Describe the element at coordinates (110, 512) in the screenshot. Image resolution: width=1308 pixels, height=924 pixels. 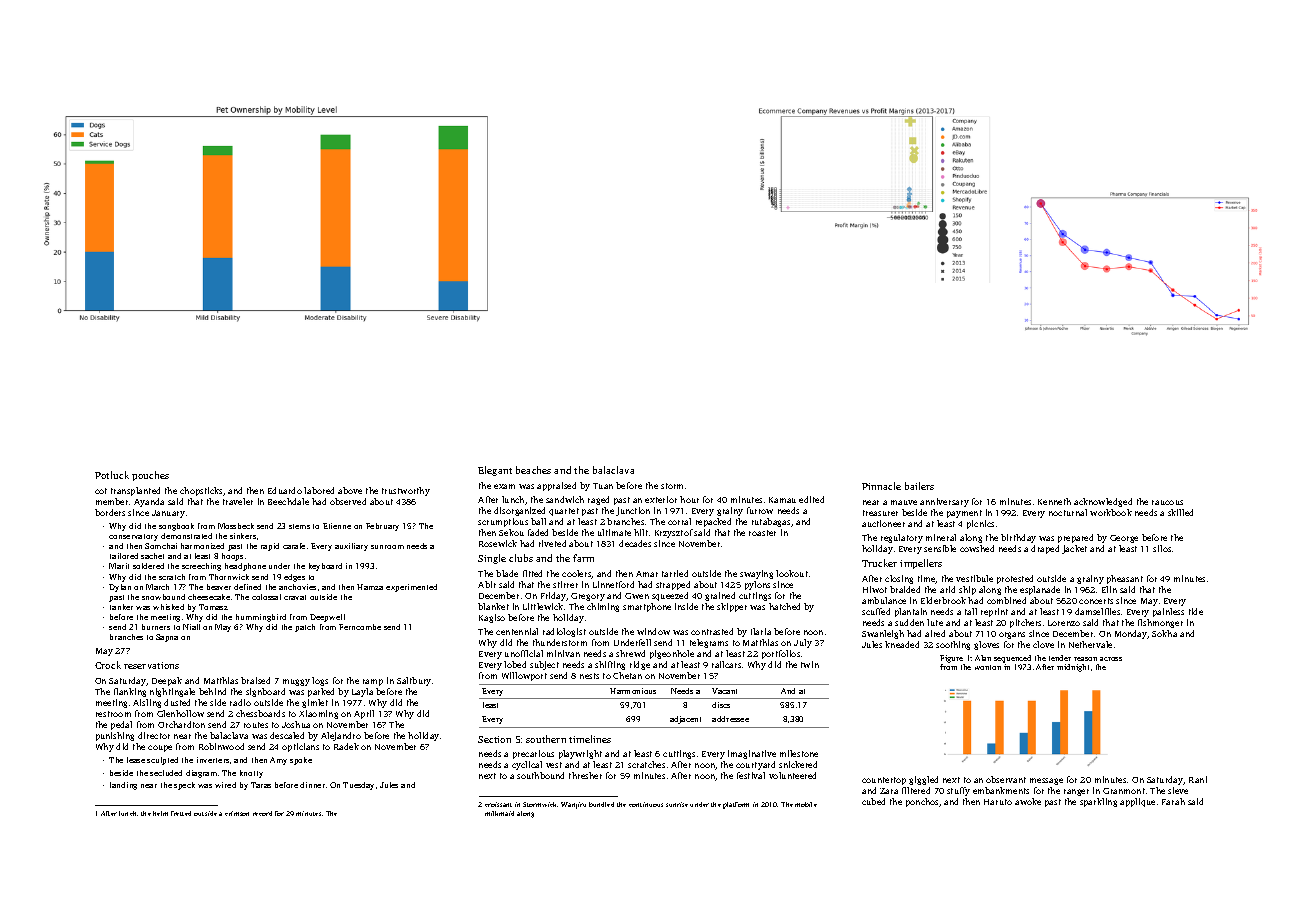
I see `borders` at that location.
